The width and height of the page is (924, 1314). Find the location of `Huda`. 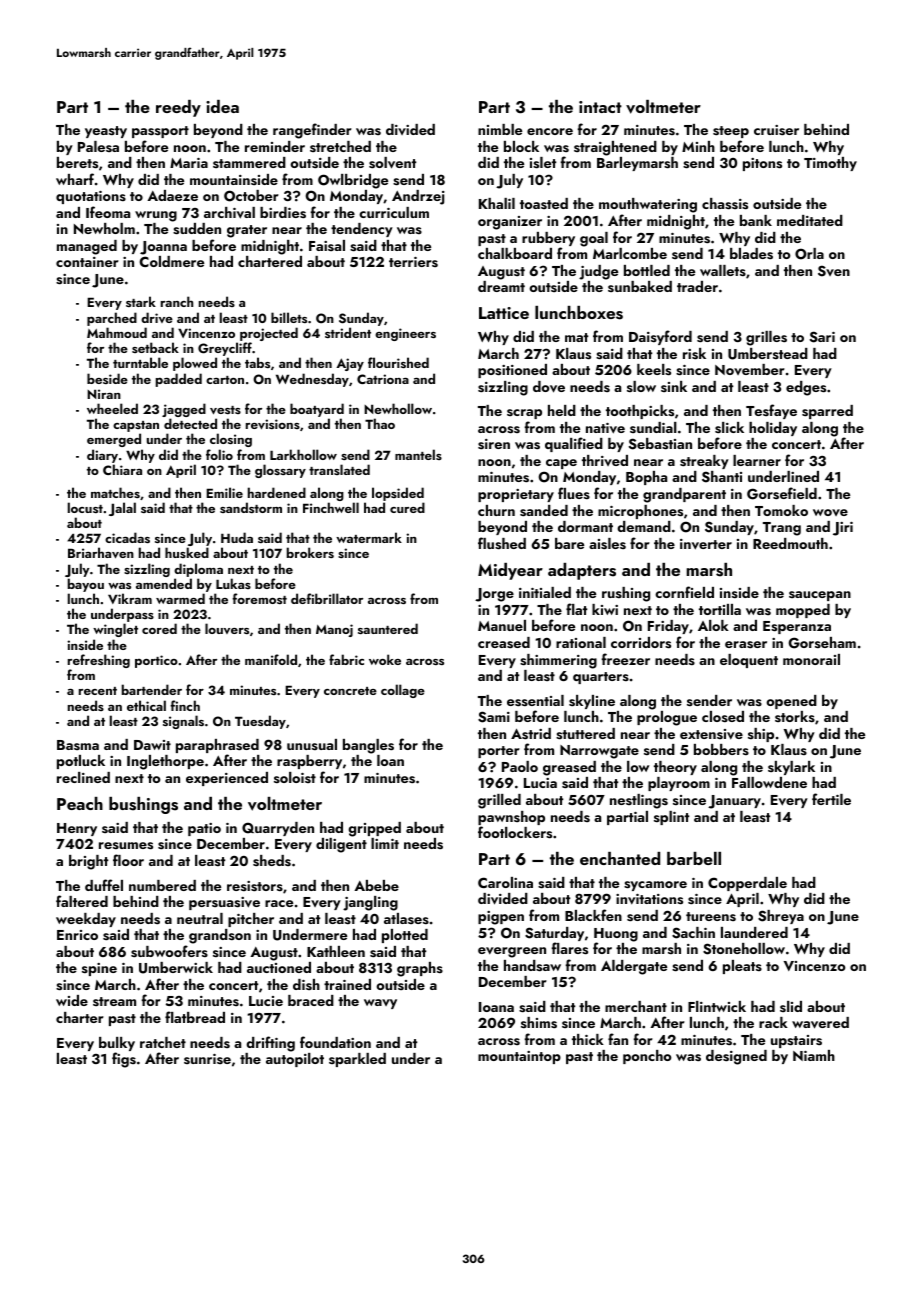

Huda is located at coordinates (237, 537).
